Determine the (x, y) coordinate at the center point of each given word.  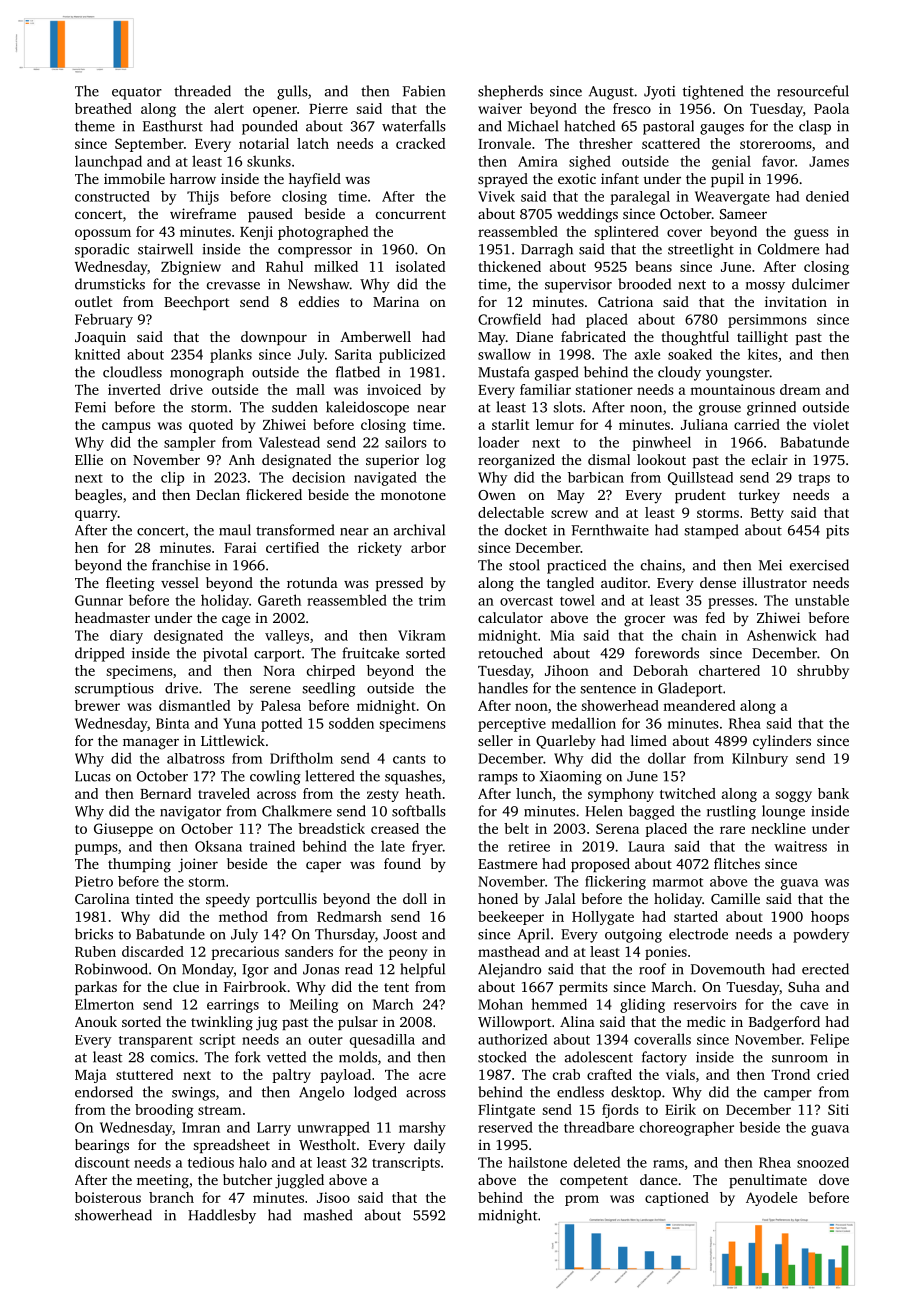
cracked (421, 143)
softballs (419, 811)
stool (524, 565)
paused (270, 215)
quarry (96, 515)
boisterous (108, 1197)
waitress (800, 846)
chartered (729, 670)
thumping (139, 865)
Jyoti (659, 93)
